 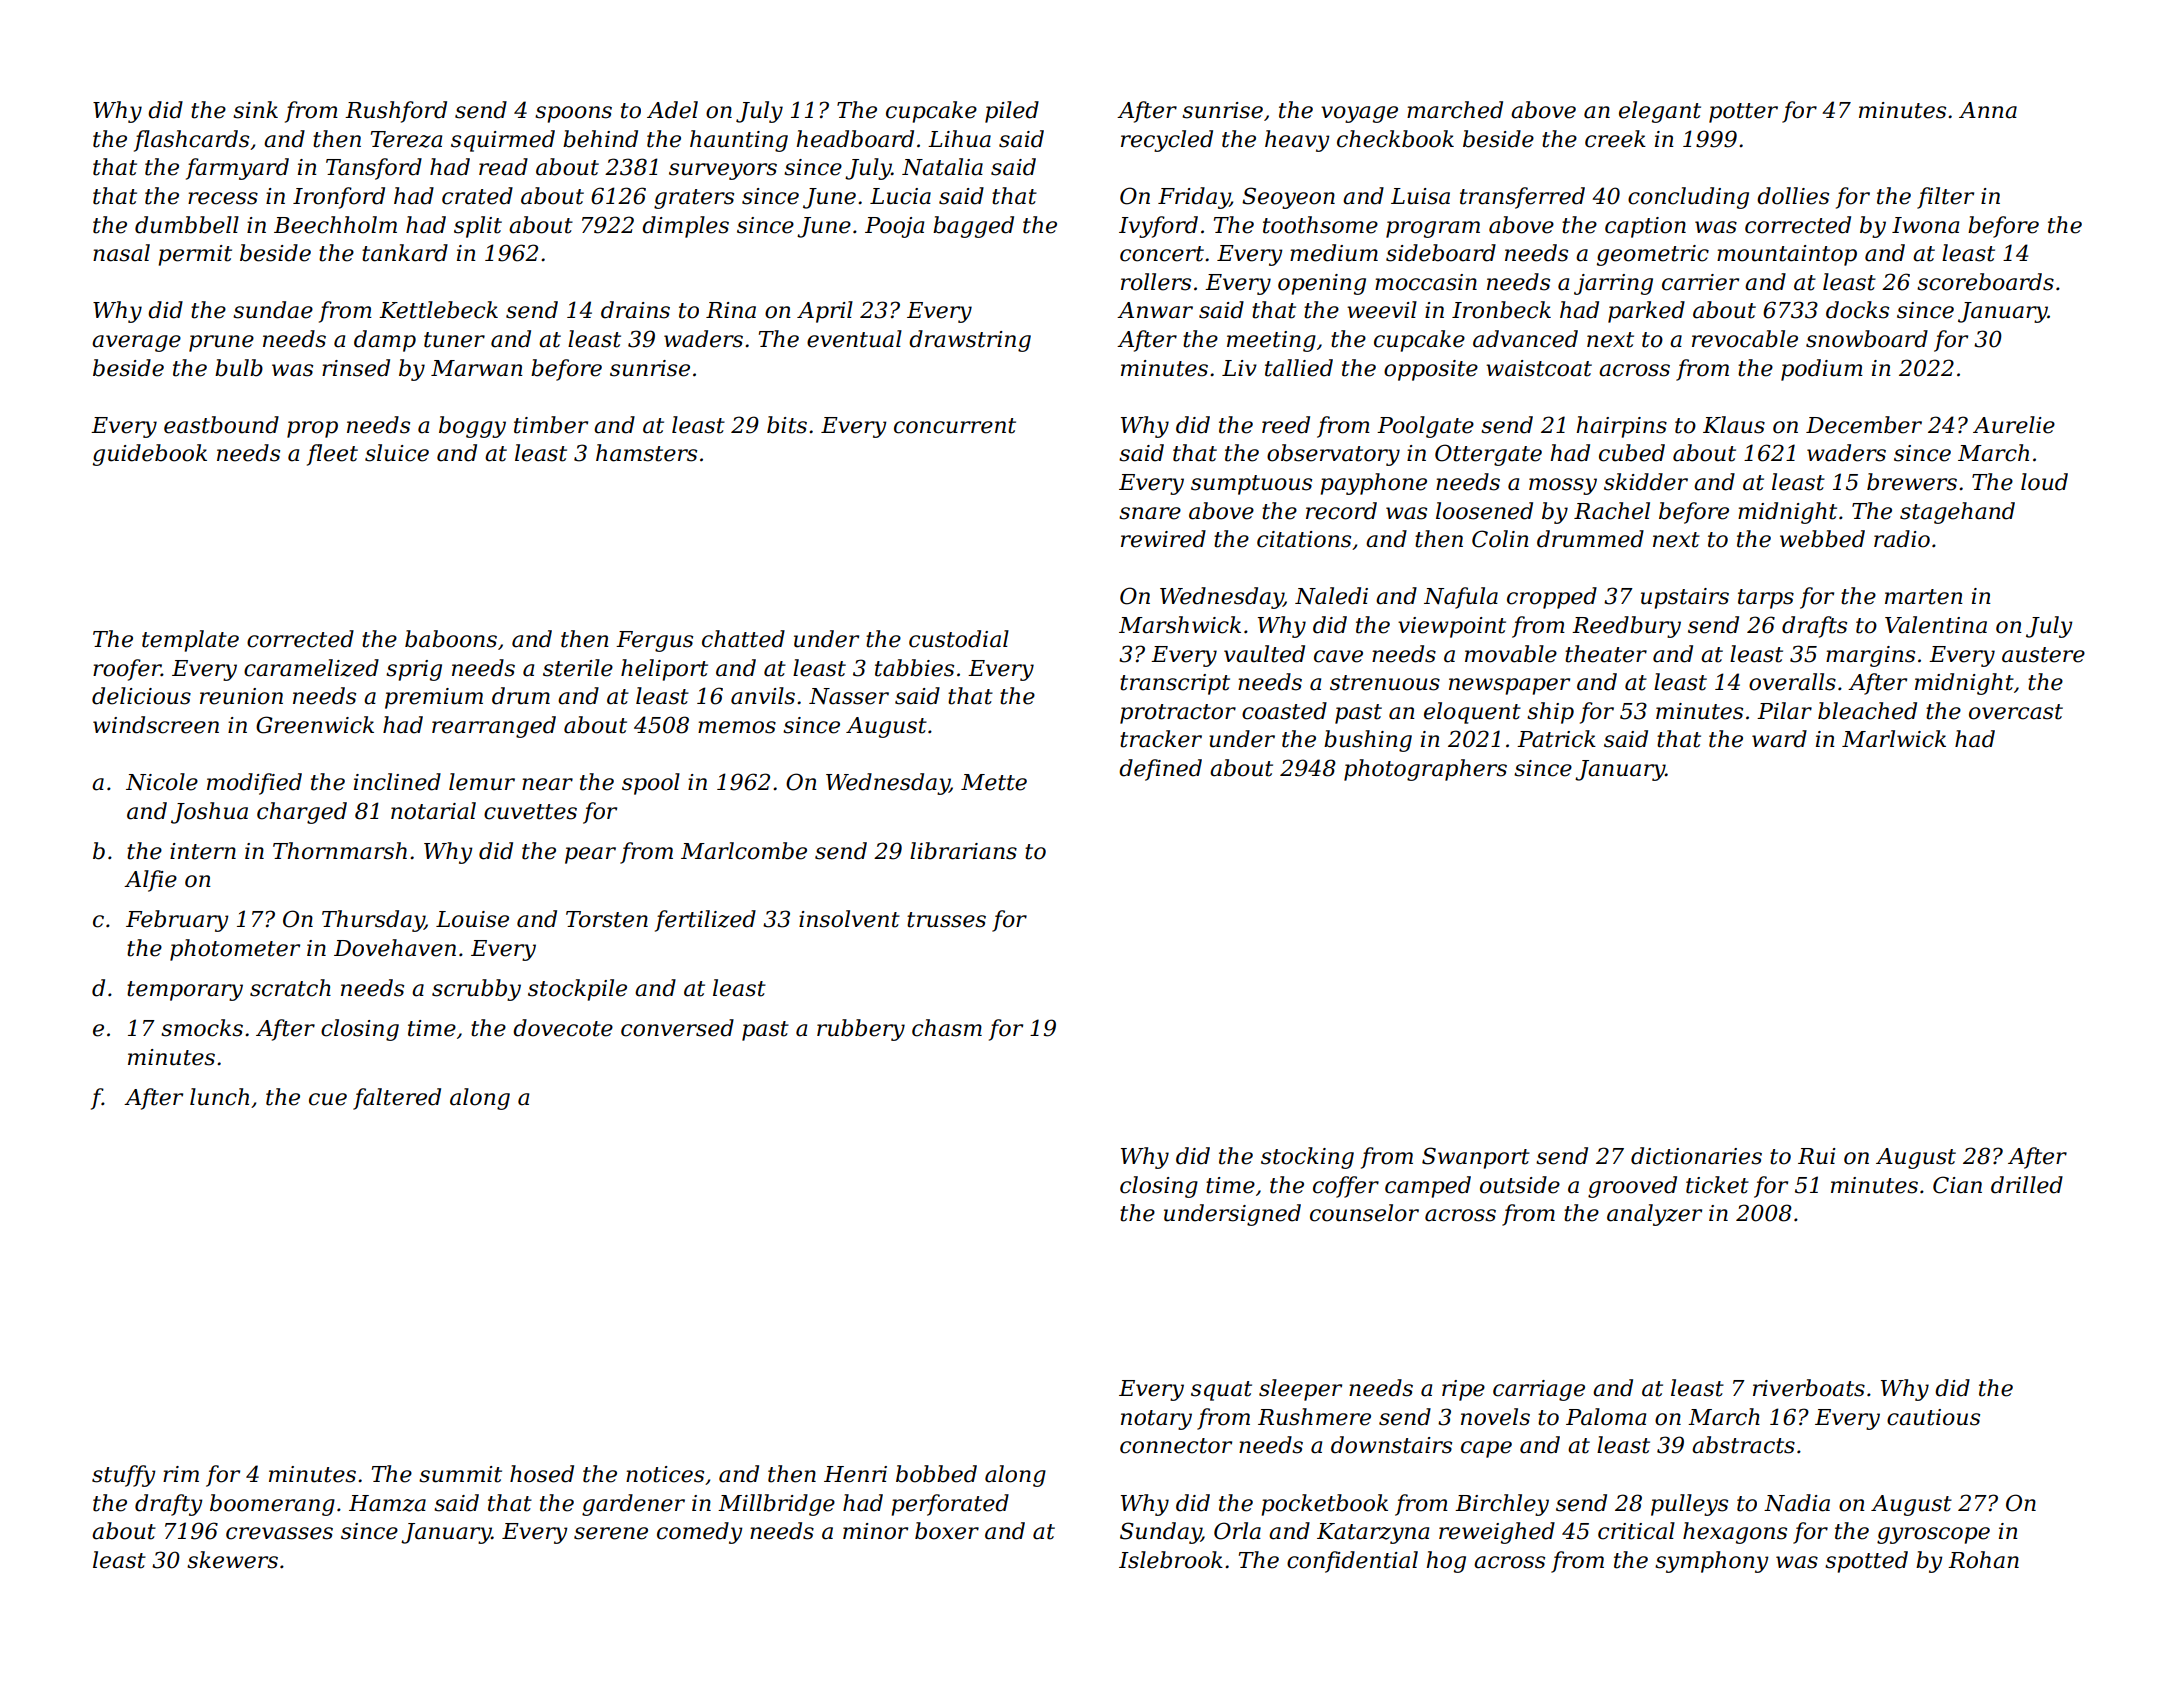 I want to click on Rushford, so click(x=396, y=112).
